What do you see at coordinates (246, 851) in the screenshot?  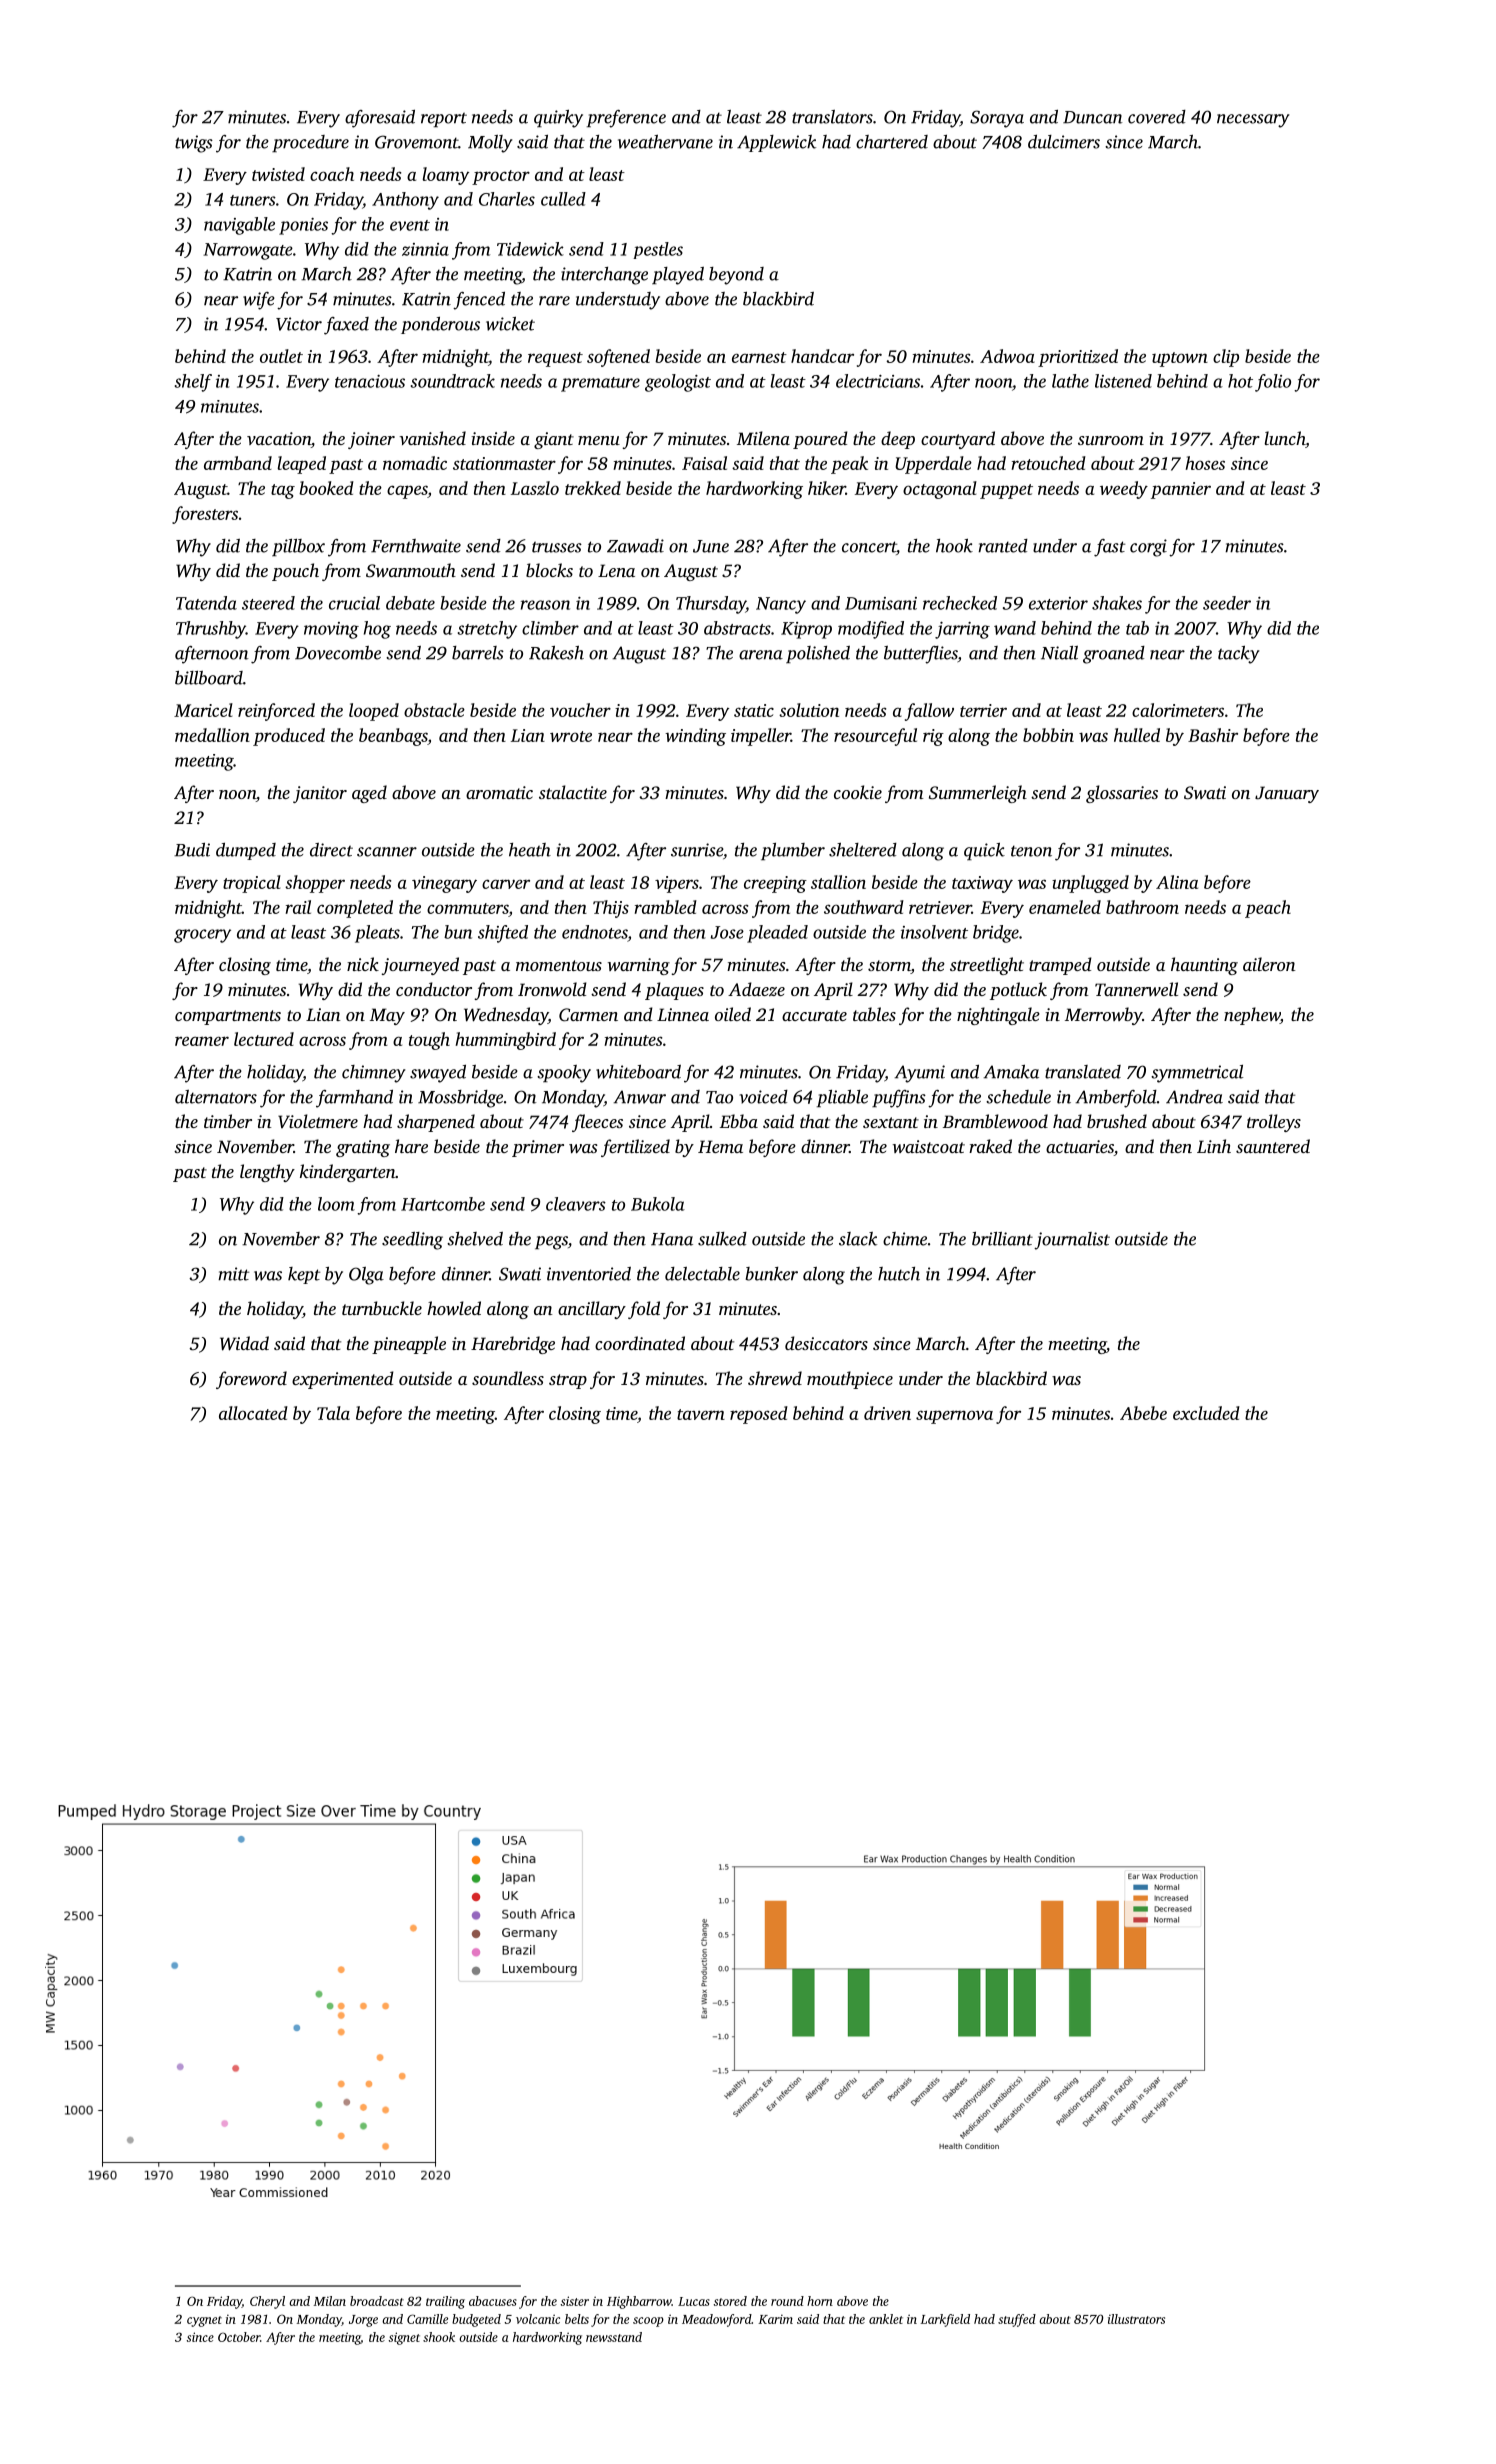 I see `dumped` at bounding box center [246, 851].
